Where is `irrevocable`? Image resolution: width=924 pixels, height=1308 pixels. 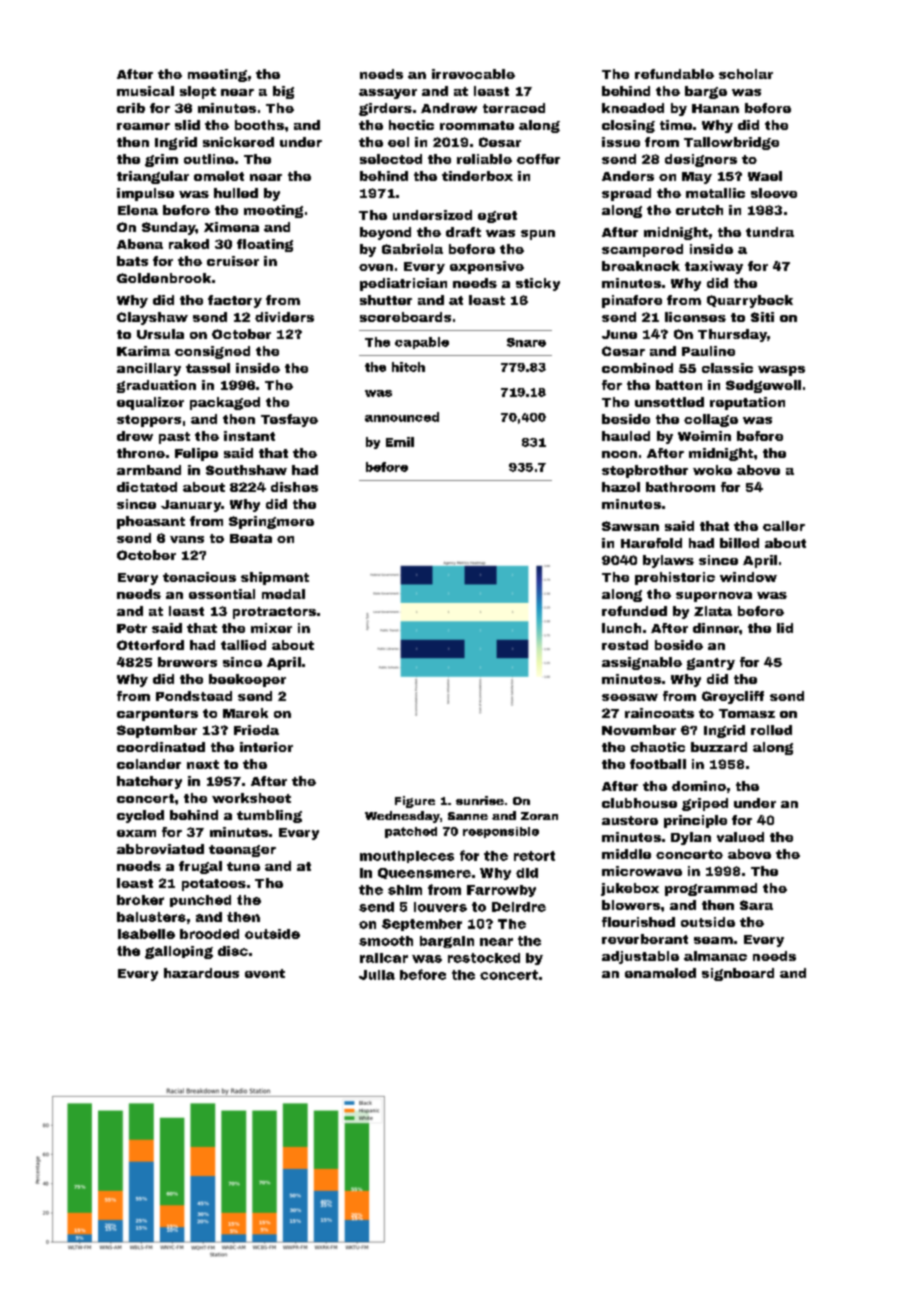
irrevocable is located at coordinates (473, 74).
